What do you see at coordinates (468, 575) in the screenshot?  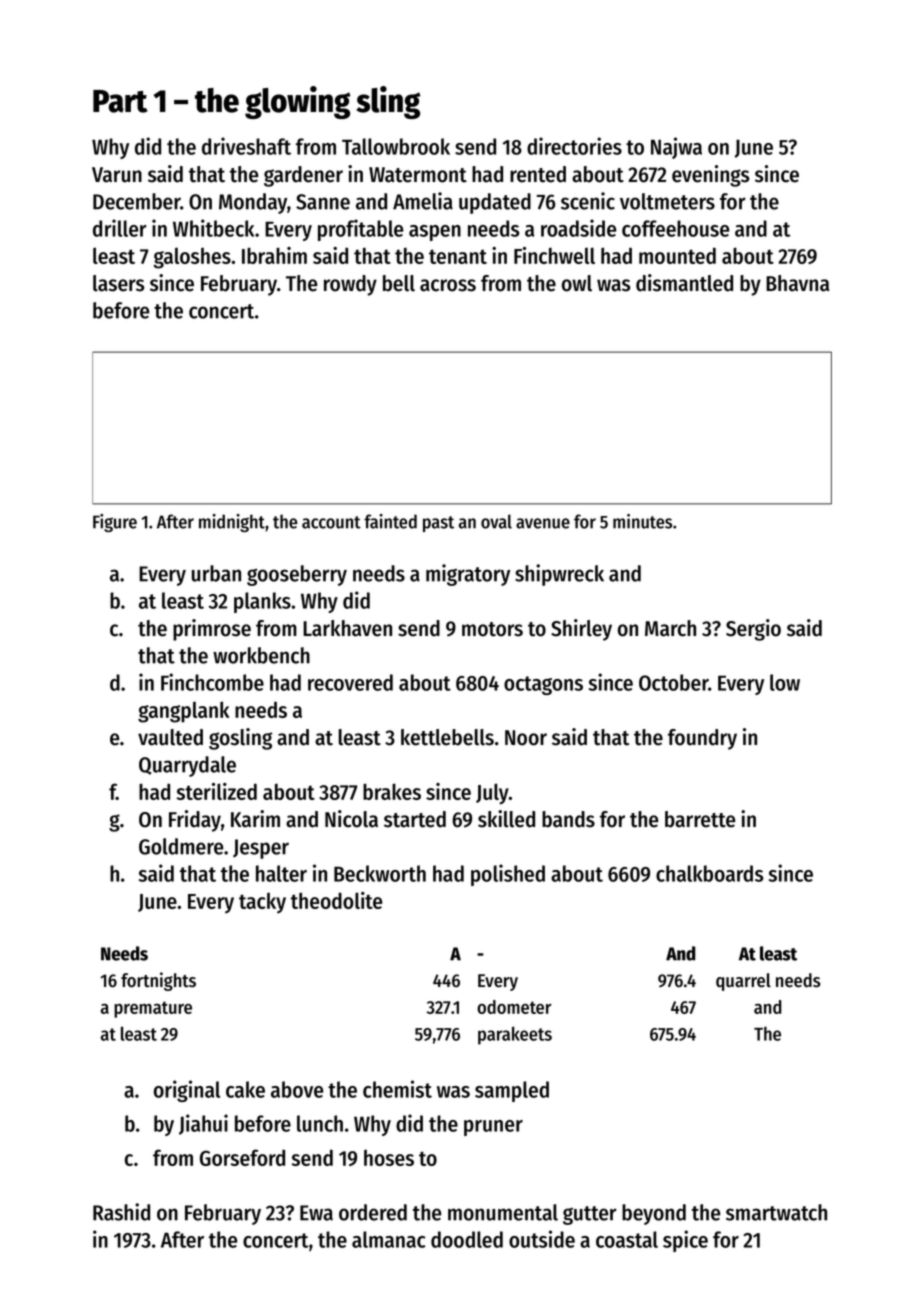 I see `migratory` at bounding box center [468, 575].
